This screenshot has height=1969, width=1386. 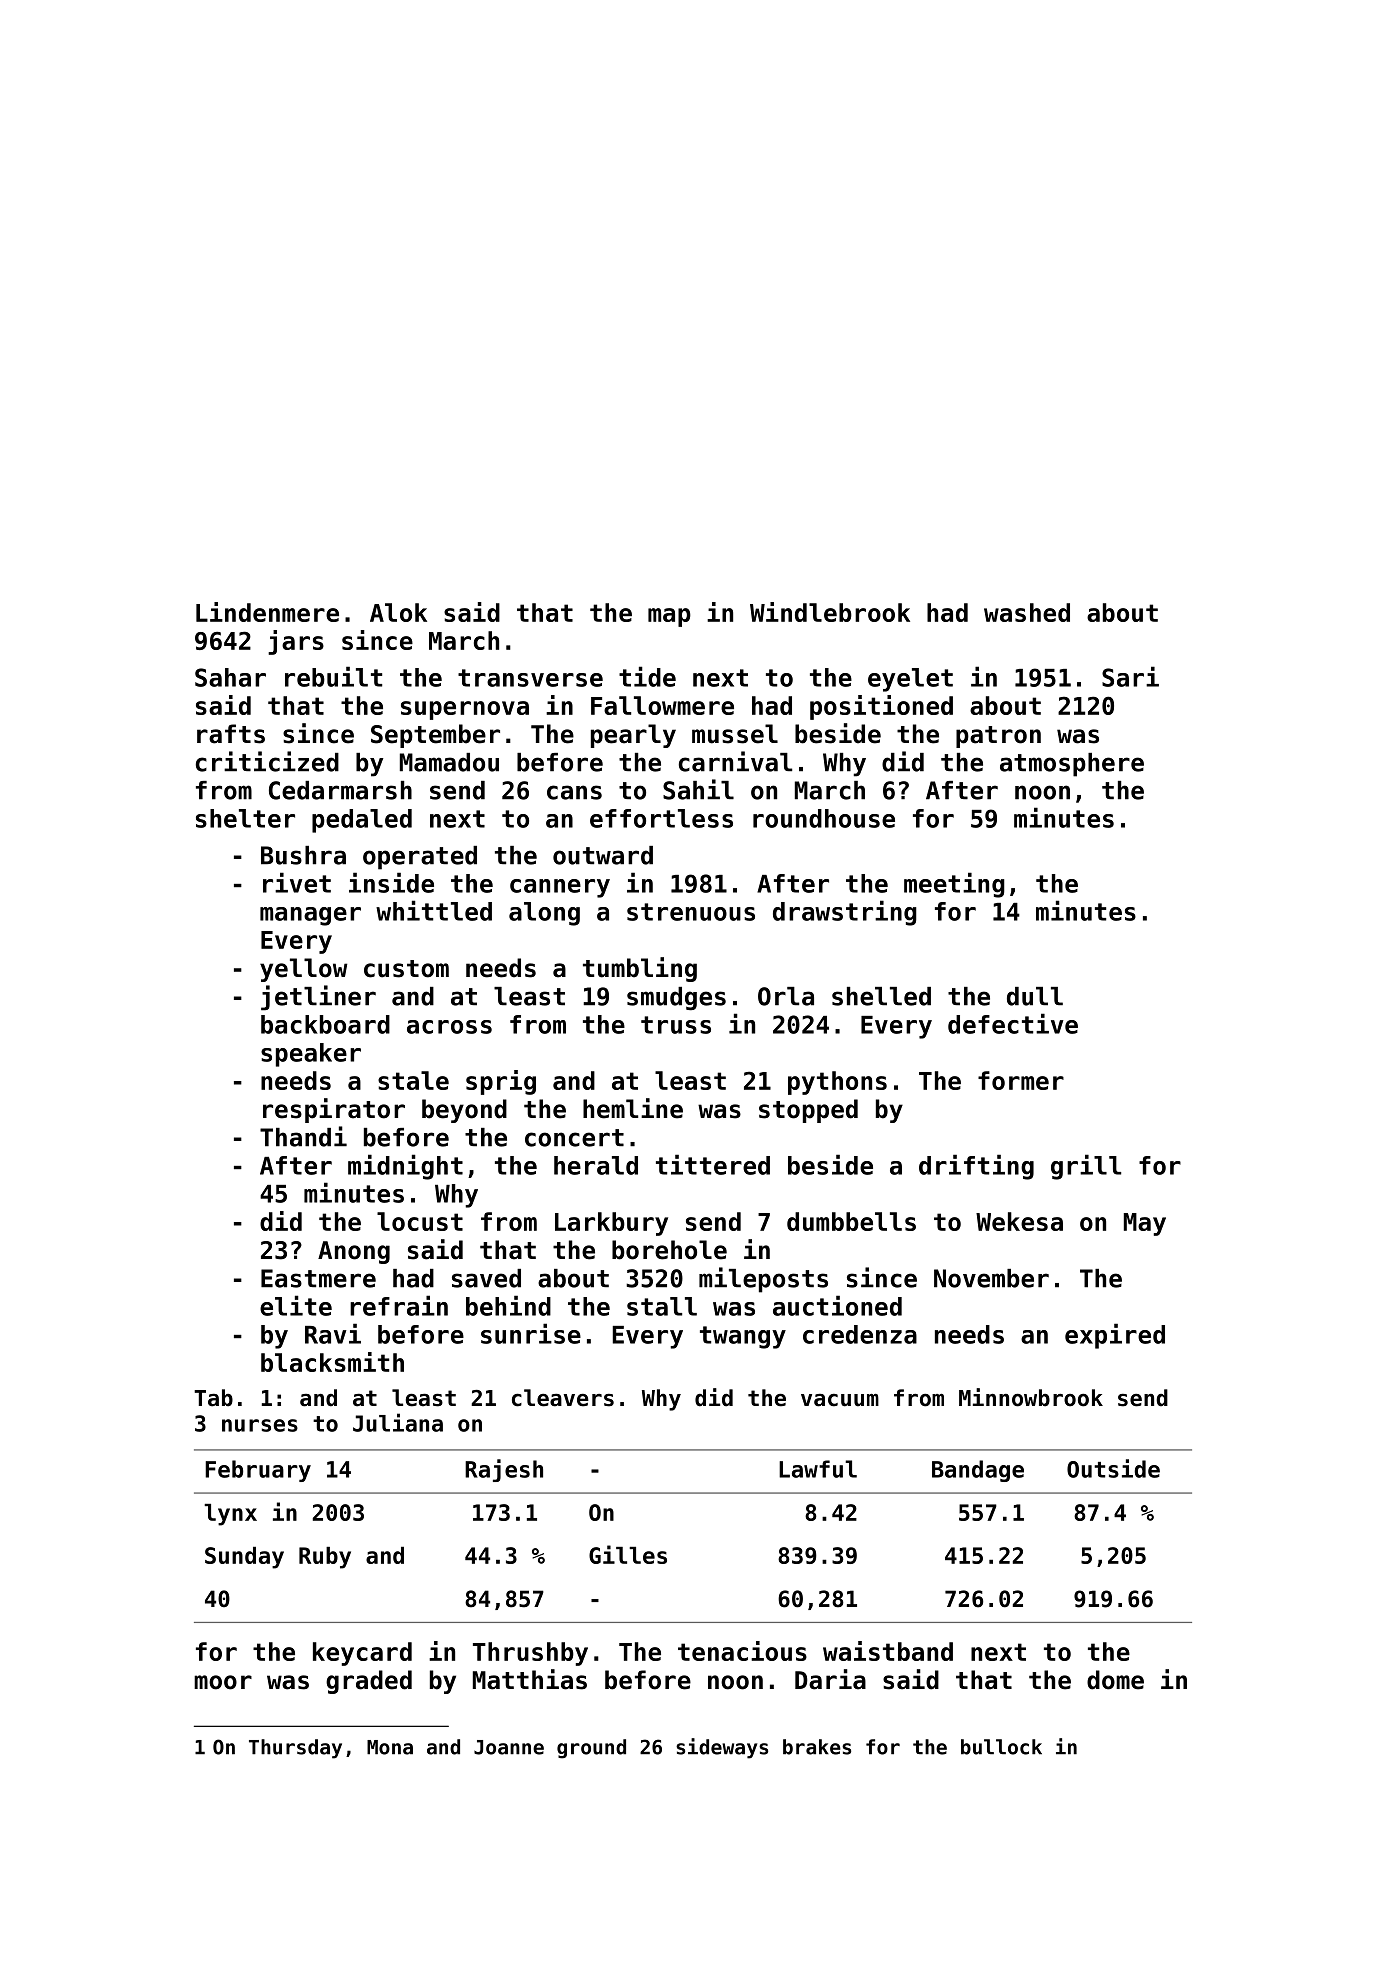 What do you see at coordinates (1001, 1747) in the screenshot?
I see `bullock` at bounding box center [1001, 1747].
